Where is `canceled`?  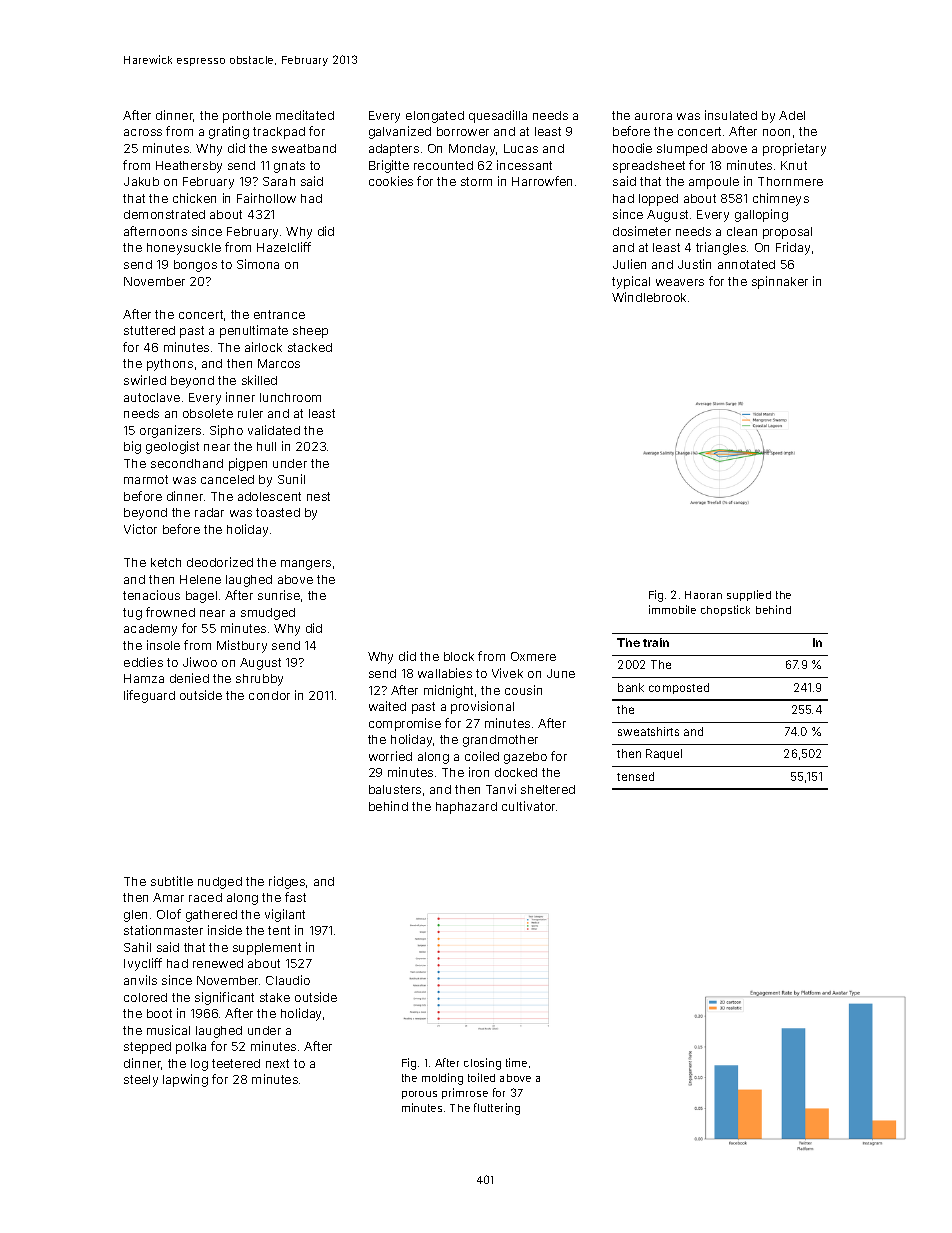
canceled is located at coordinates (227, 479).
